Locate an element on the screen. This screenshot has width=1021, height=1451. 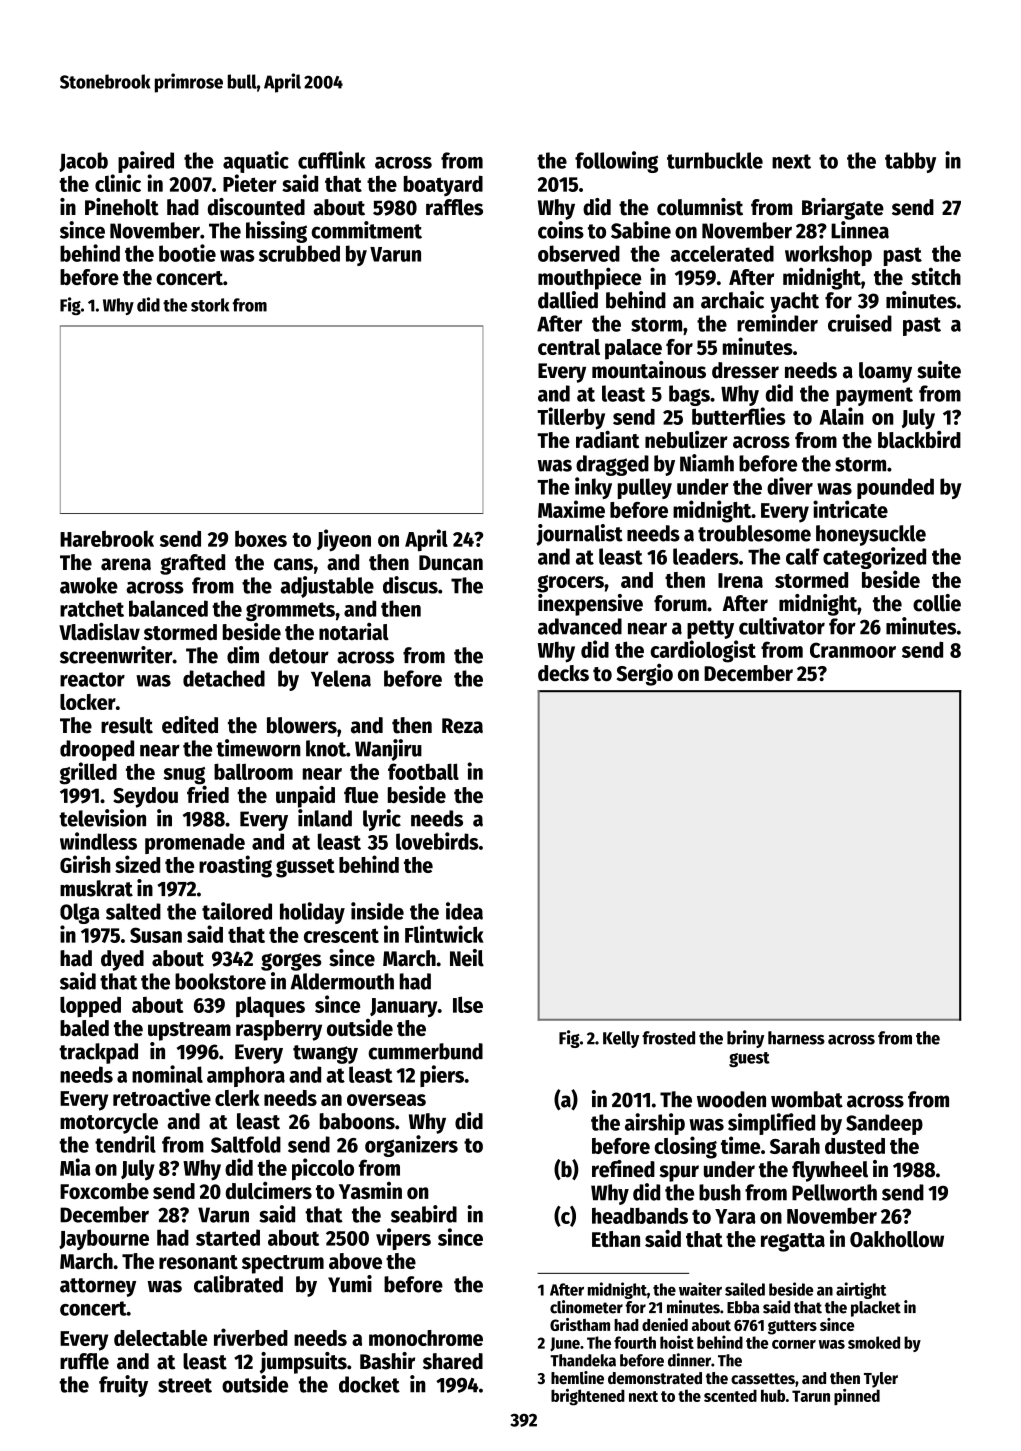
Sandeep is located at coordinates (884, 1124).
